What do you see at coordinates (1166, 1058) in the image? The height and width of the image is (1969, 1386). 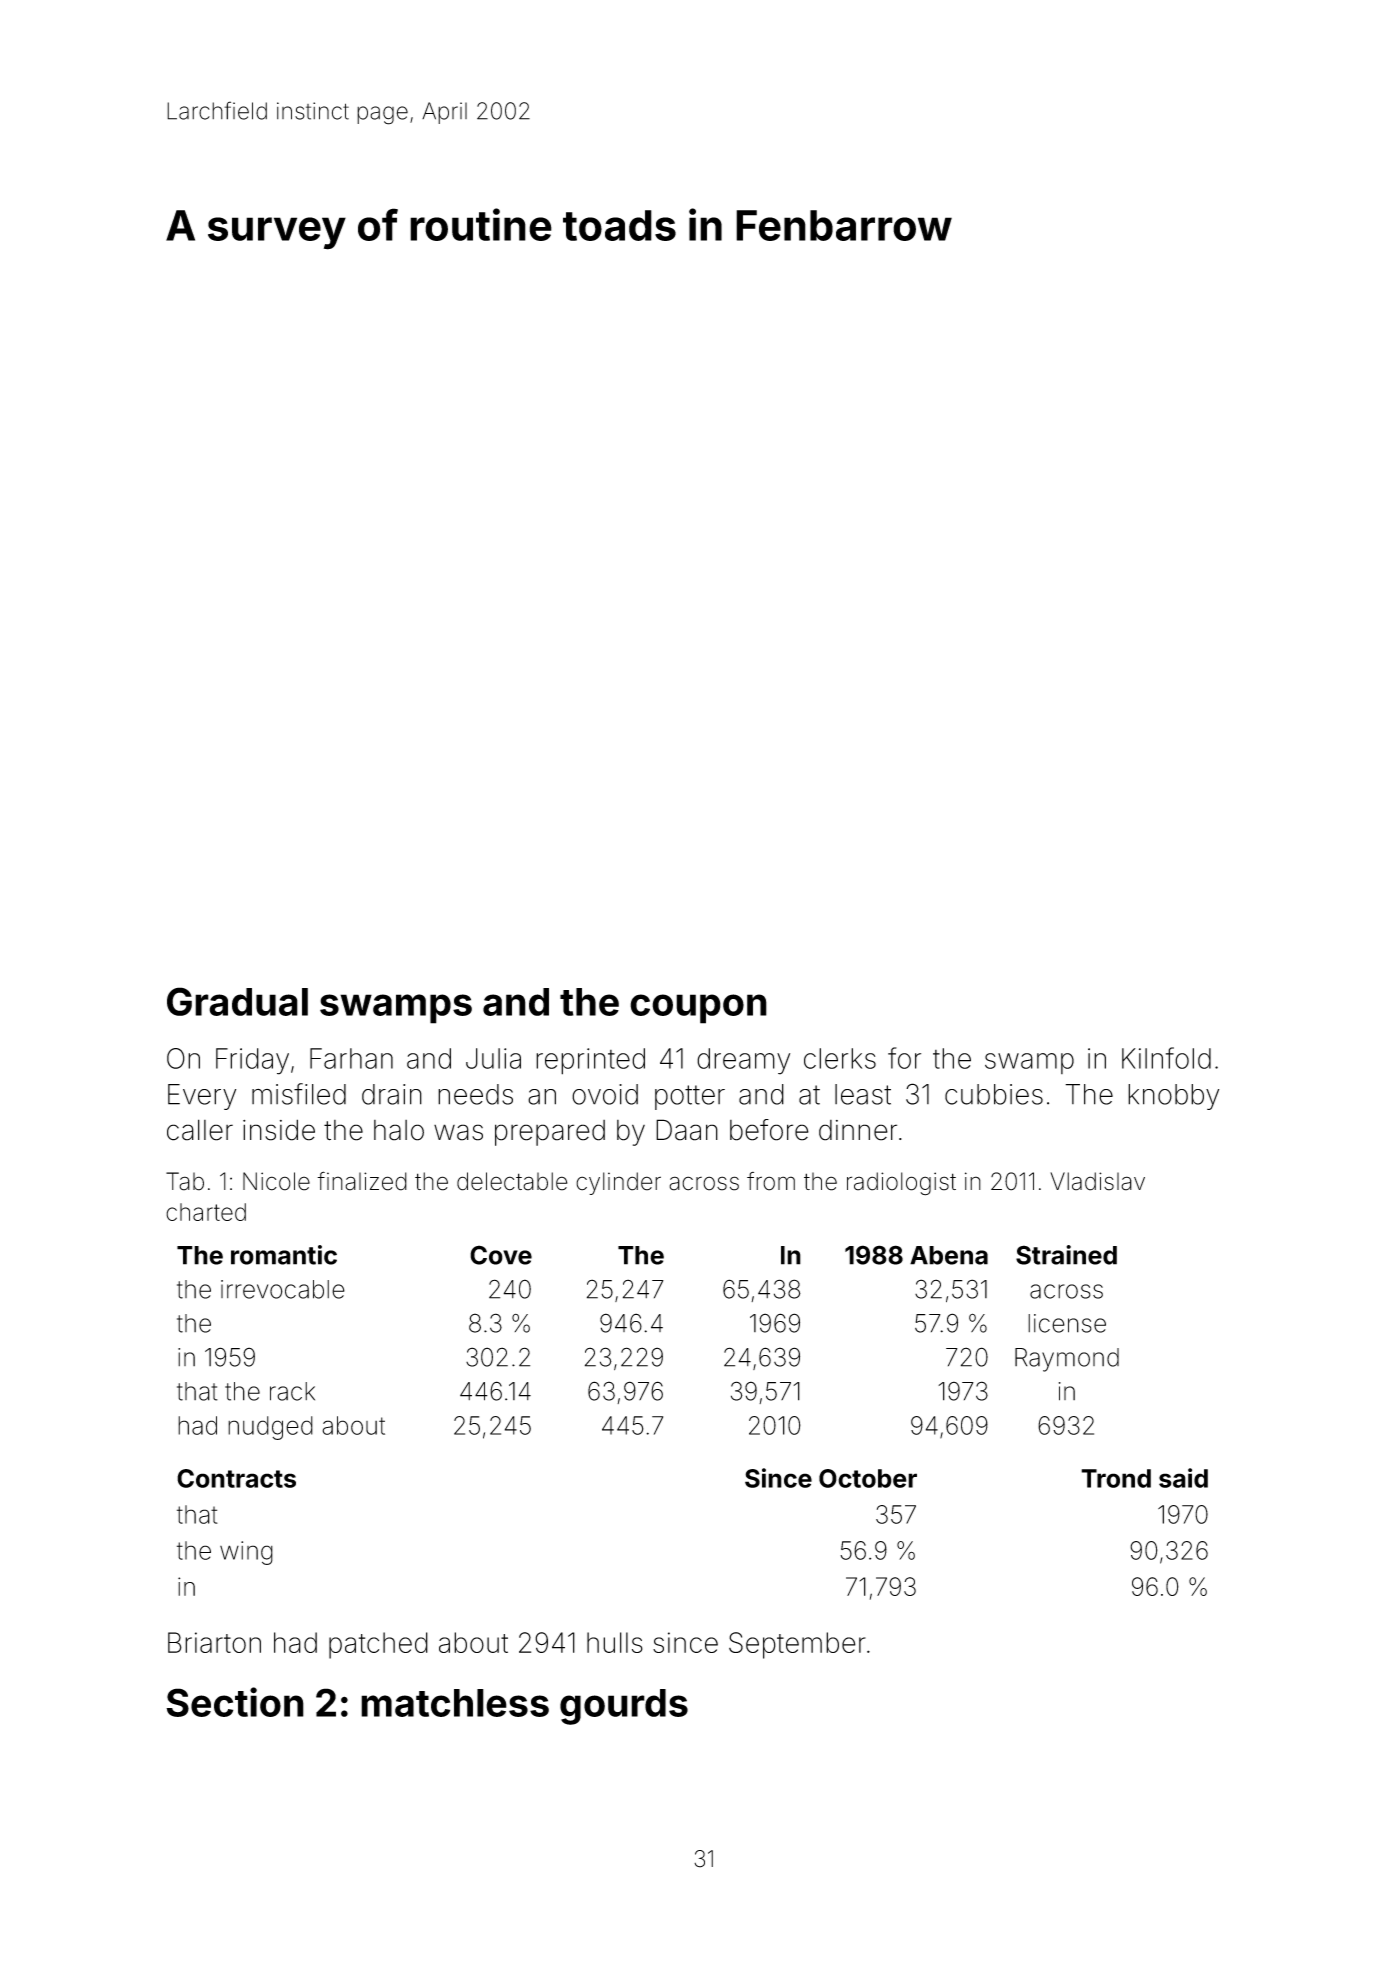 I see `Kilnfold` at bounding box center [1166, 1058].
